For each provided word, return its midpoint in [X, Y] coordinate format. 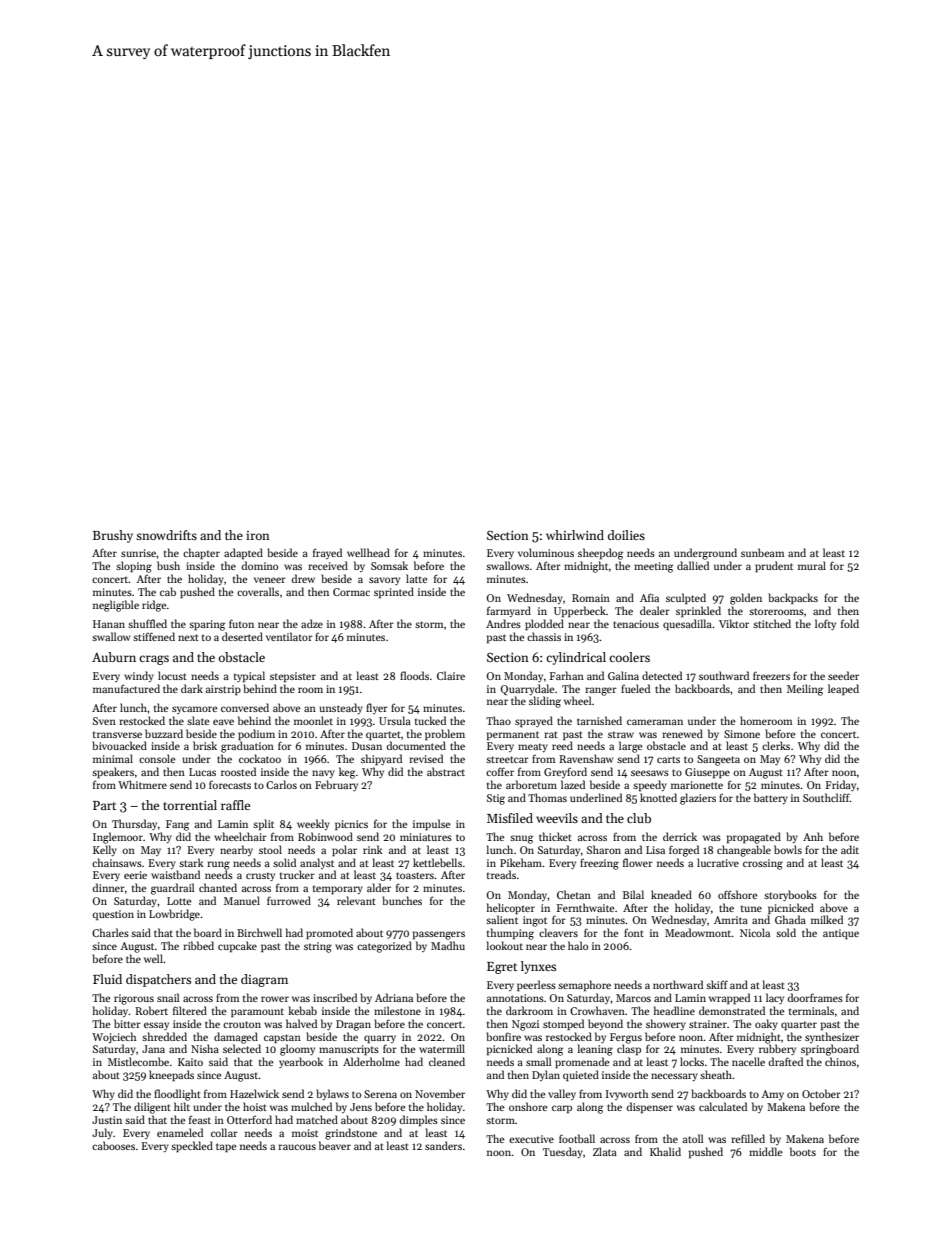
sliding [545, 702]
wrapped [729, 999]
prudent [774, 567]
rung [218, 865]
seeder [843, 675]
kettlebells [437, 862]
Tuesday [563, 1152]
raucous [297, 1147]
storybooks [790, 895]
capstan [282, 1039]
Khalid [665, 1151]
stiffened [154, 636]
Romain [591, 598]
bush [168, 565]
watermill [442, 1048]
